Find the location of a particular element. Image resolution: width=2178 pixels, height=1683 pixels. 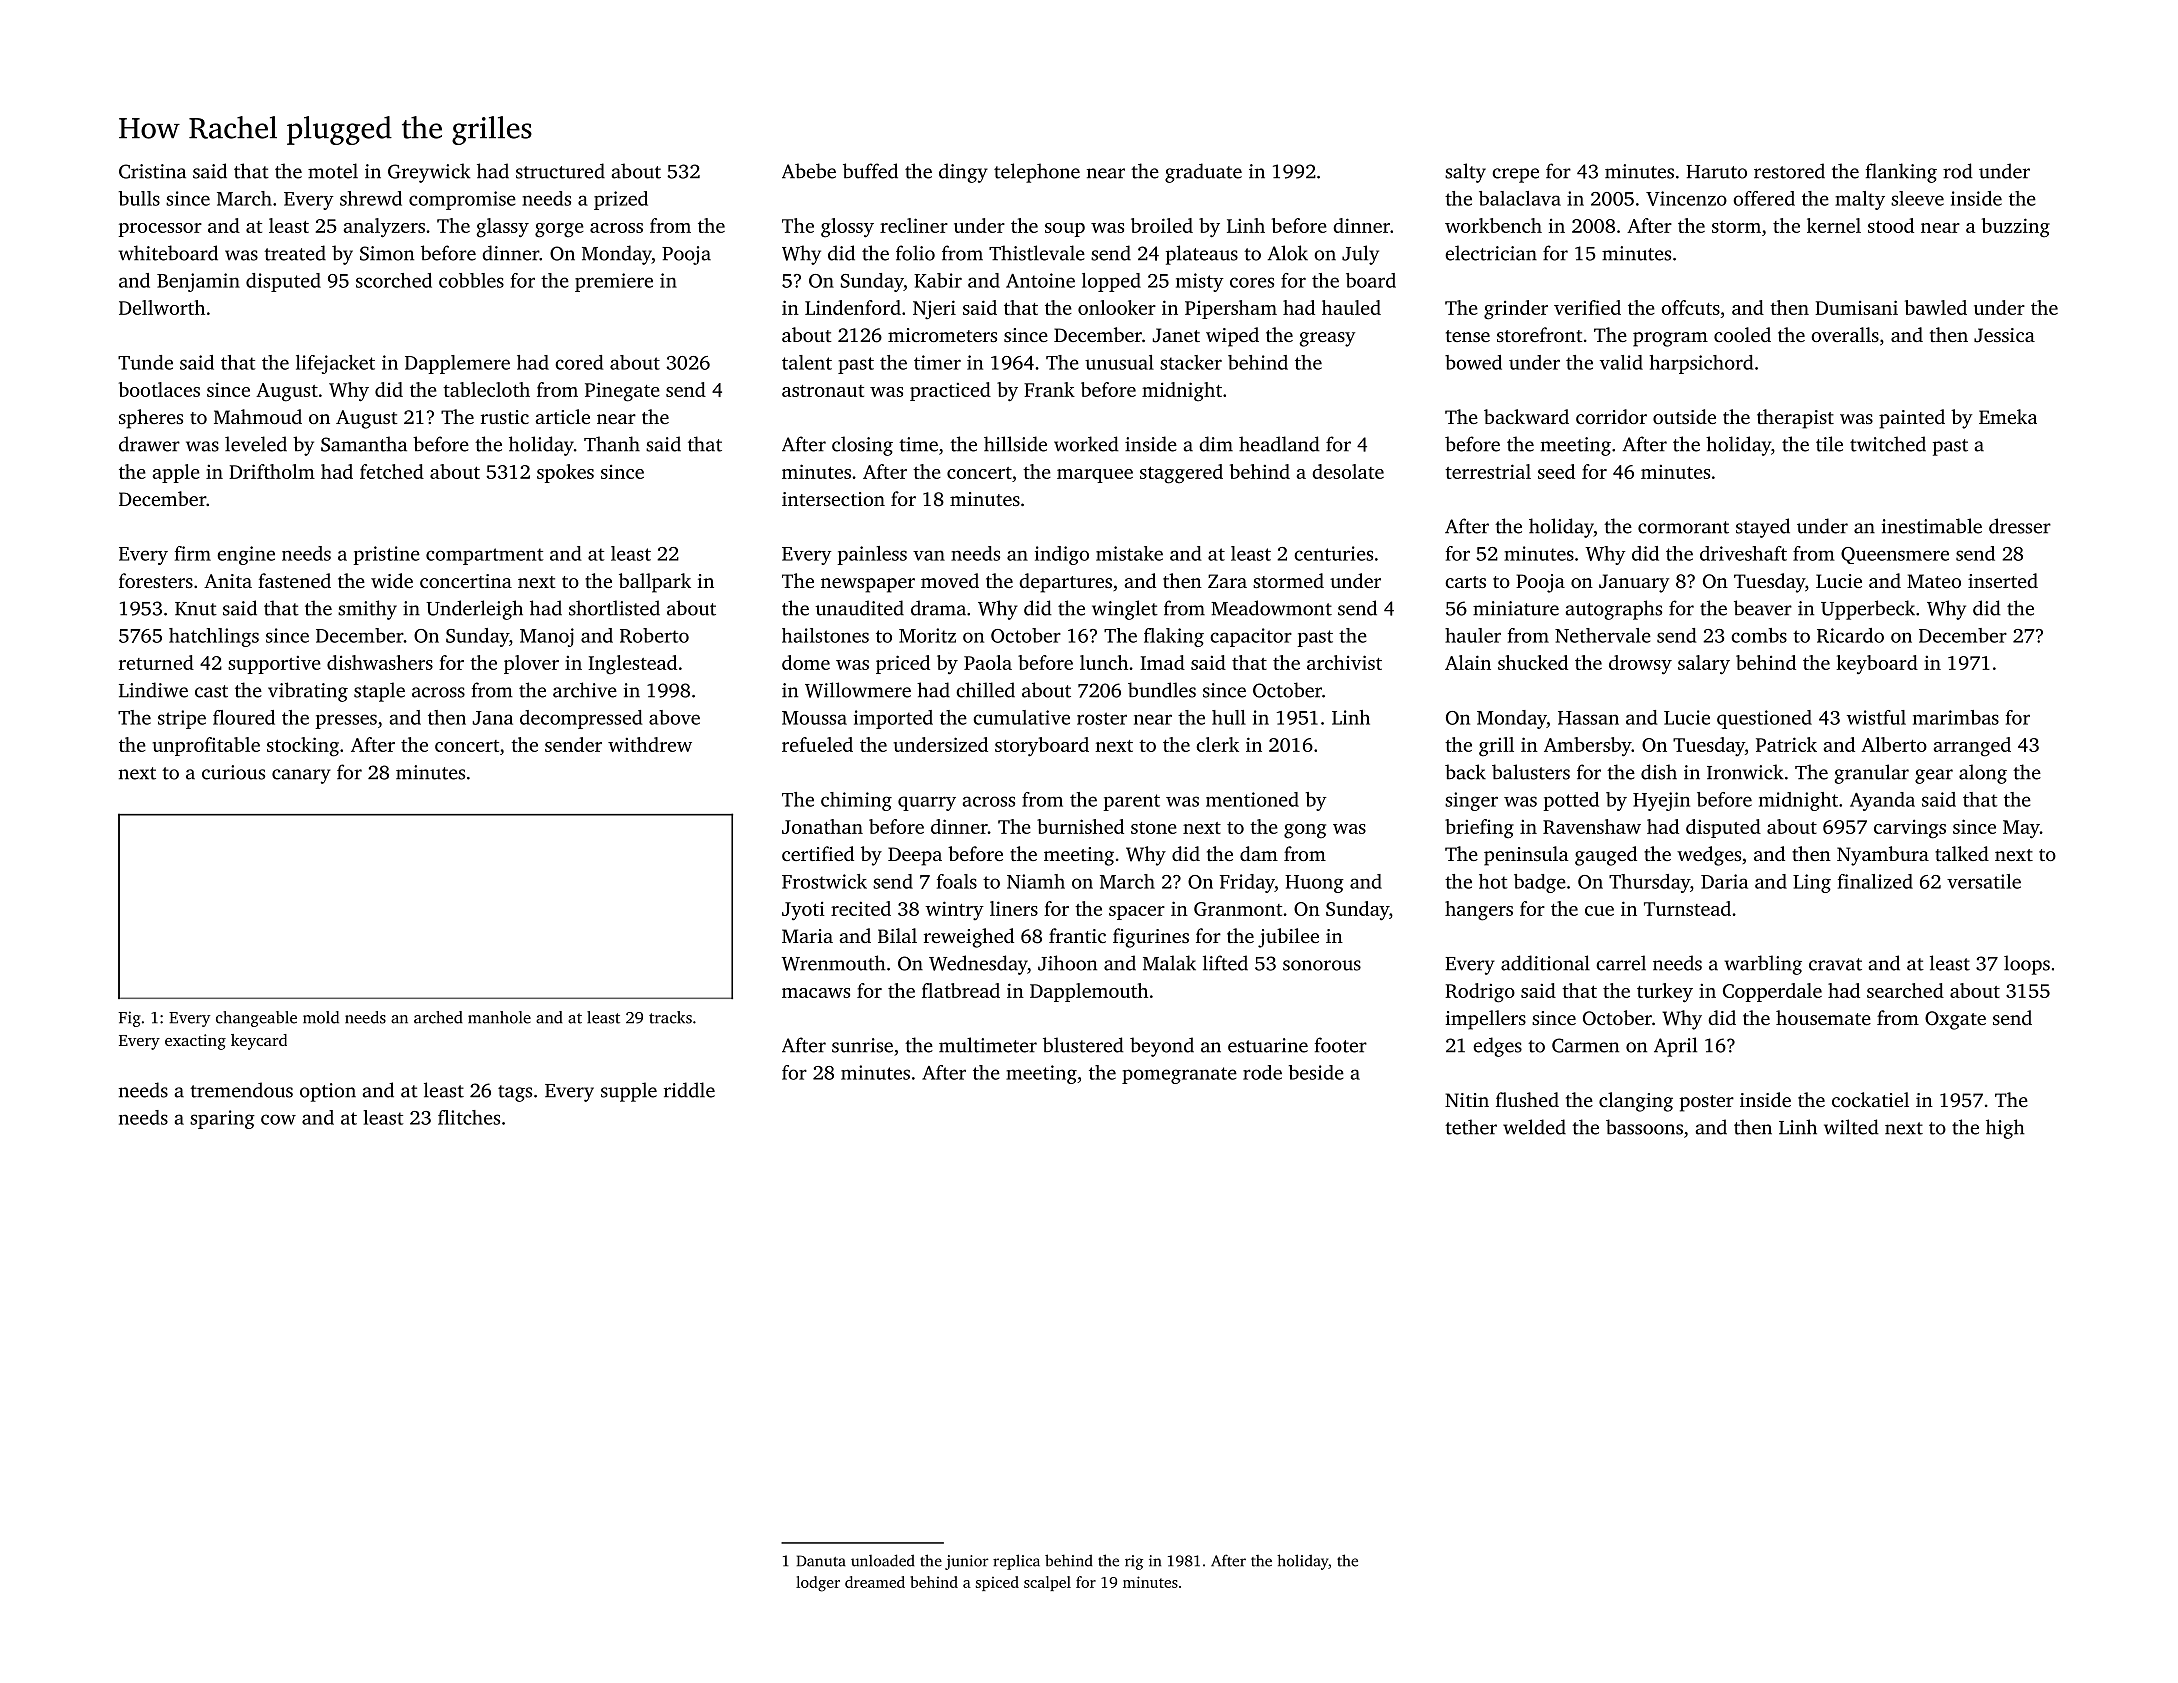

telephone is located at coordinates (1037, 173).
